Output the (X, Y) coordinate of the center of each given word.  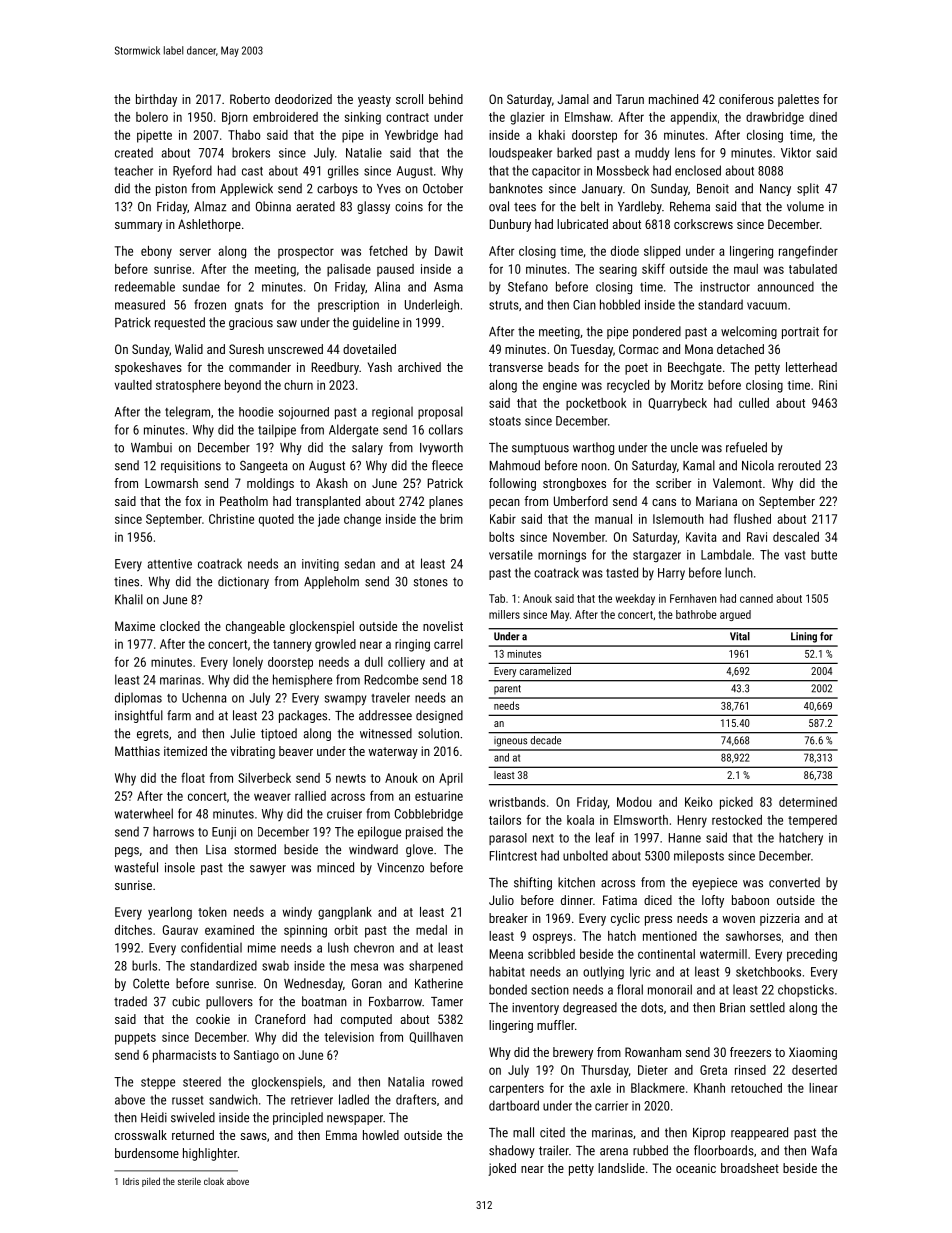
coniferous (746, 99)
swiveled (193, 1117)
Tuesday (592, 350)
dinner (577, 900)
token (212, 912)
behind (446, 99)
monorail (670, 989)
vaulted (133, 385)
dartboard (514, 1105)
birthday (156, 100)
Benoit (713, 189)
